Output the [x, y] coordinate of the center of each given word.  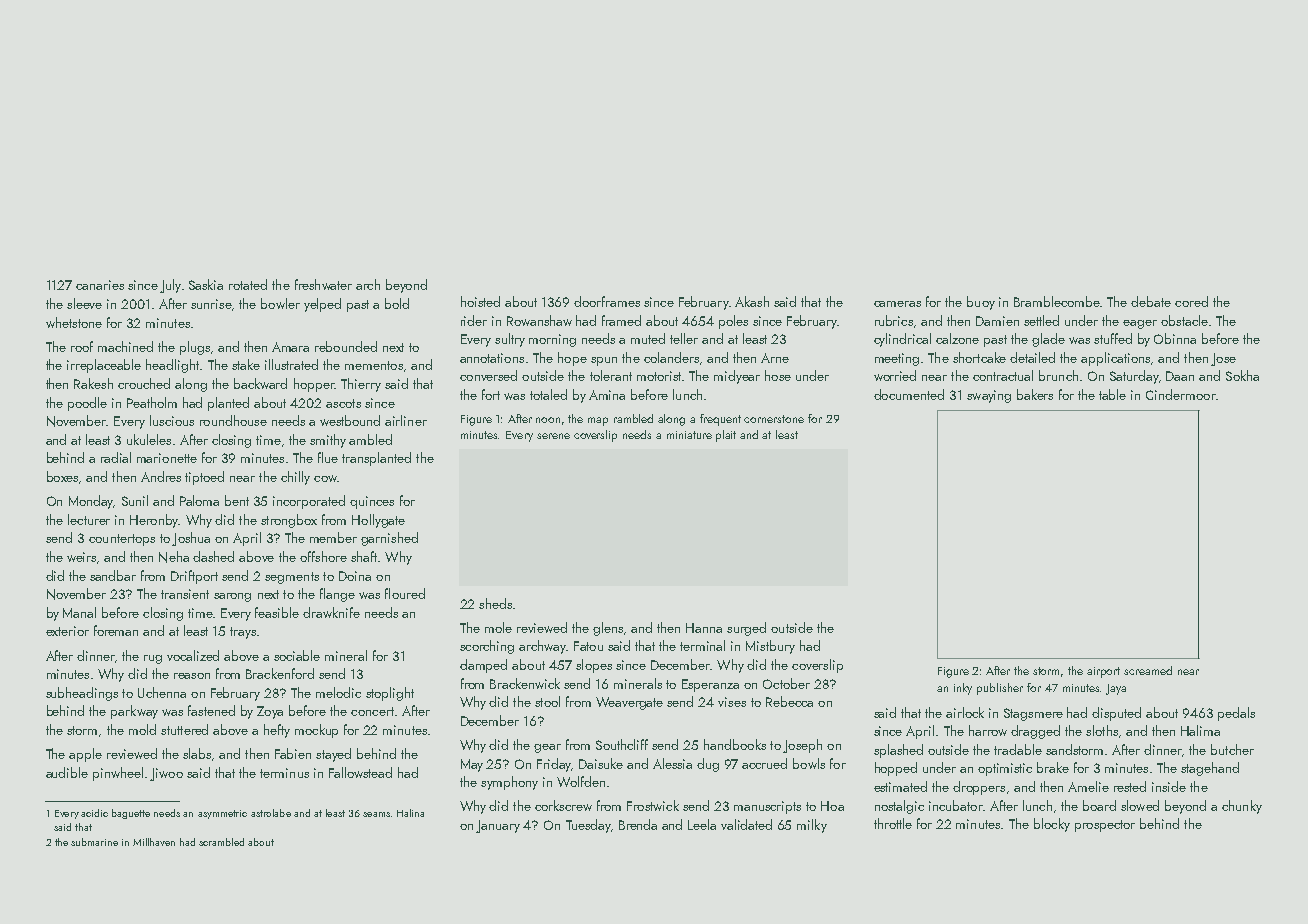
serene [553, 436]
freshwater [323, 284]
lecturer [89, 519]
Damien [997, 321]
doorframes [607, 301]
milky [812, 826]
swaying [989, 396]
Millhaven [154, 842]
